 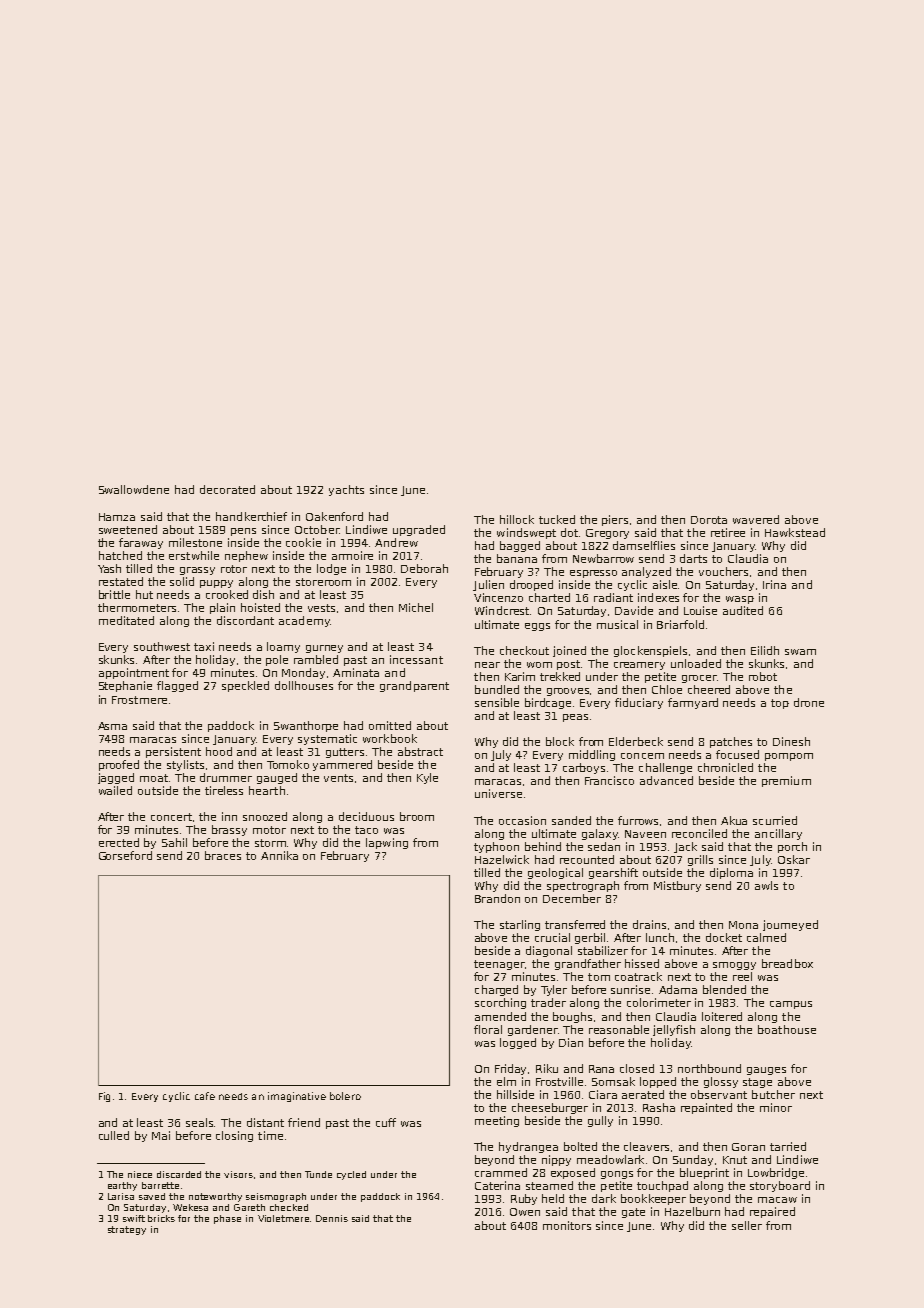 I want to click on advanced, so click(x=666, y=780).
